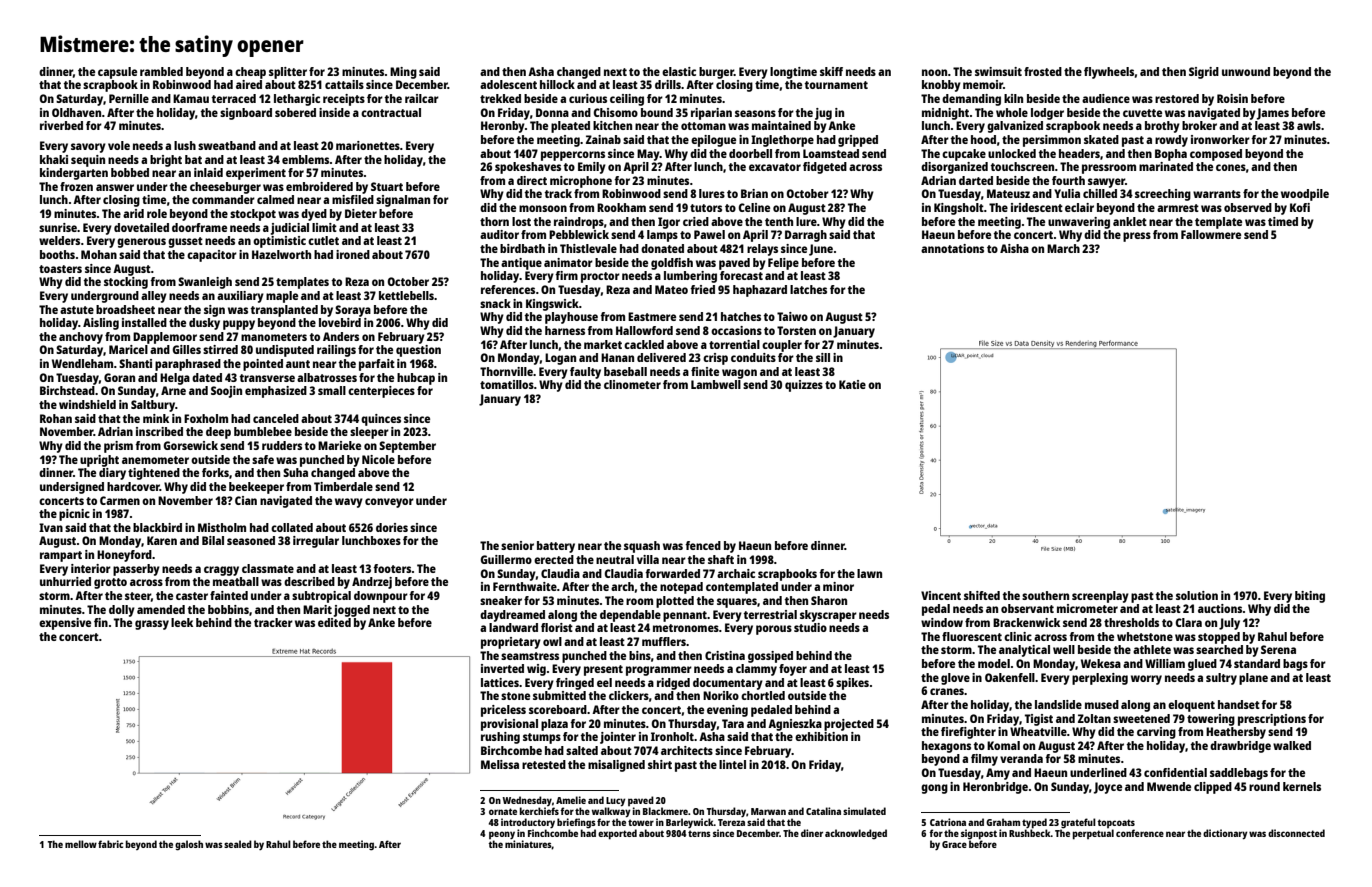 This image has width=1372, height=887. What do you see at coordinates (952, 248) in the image?
I see `annotations` at bounding box center [952, 248].
